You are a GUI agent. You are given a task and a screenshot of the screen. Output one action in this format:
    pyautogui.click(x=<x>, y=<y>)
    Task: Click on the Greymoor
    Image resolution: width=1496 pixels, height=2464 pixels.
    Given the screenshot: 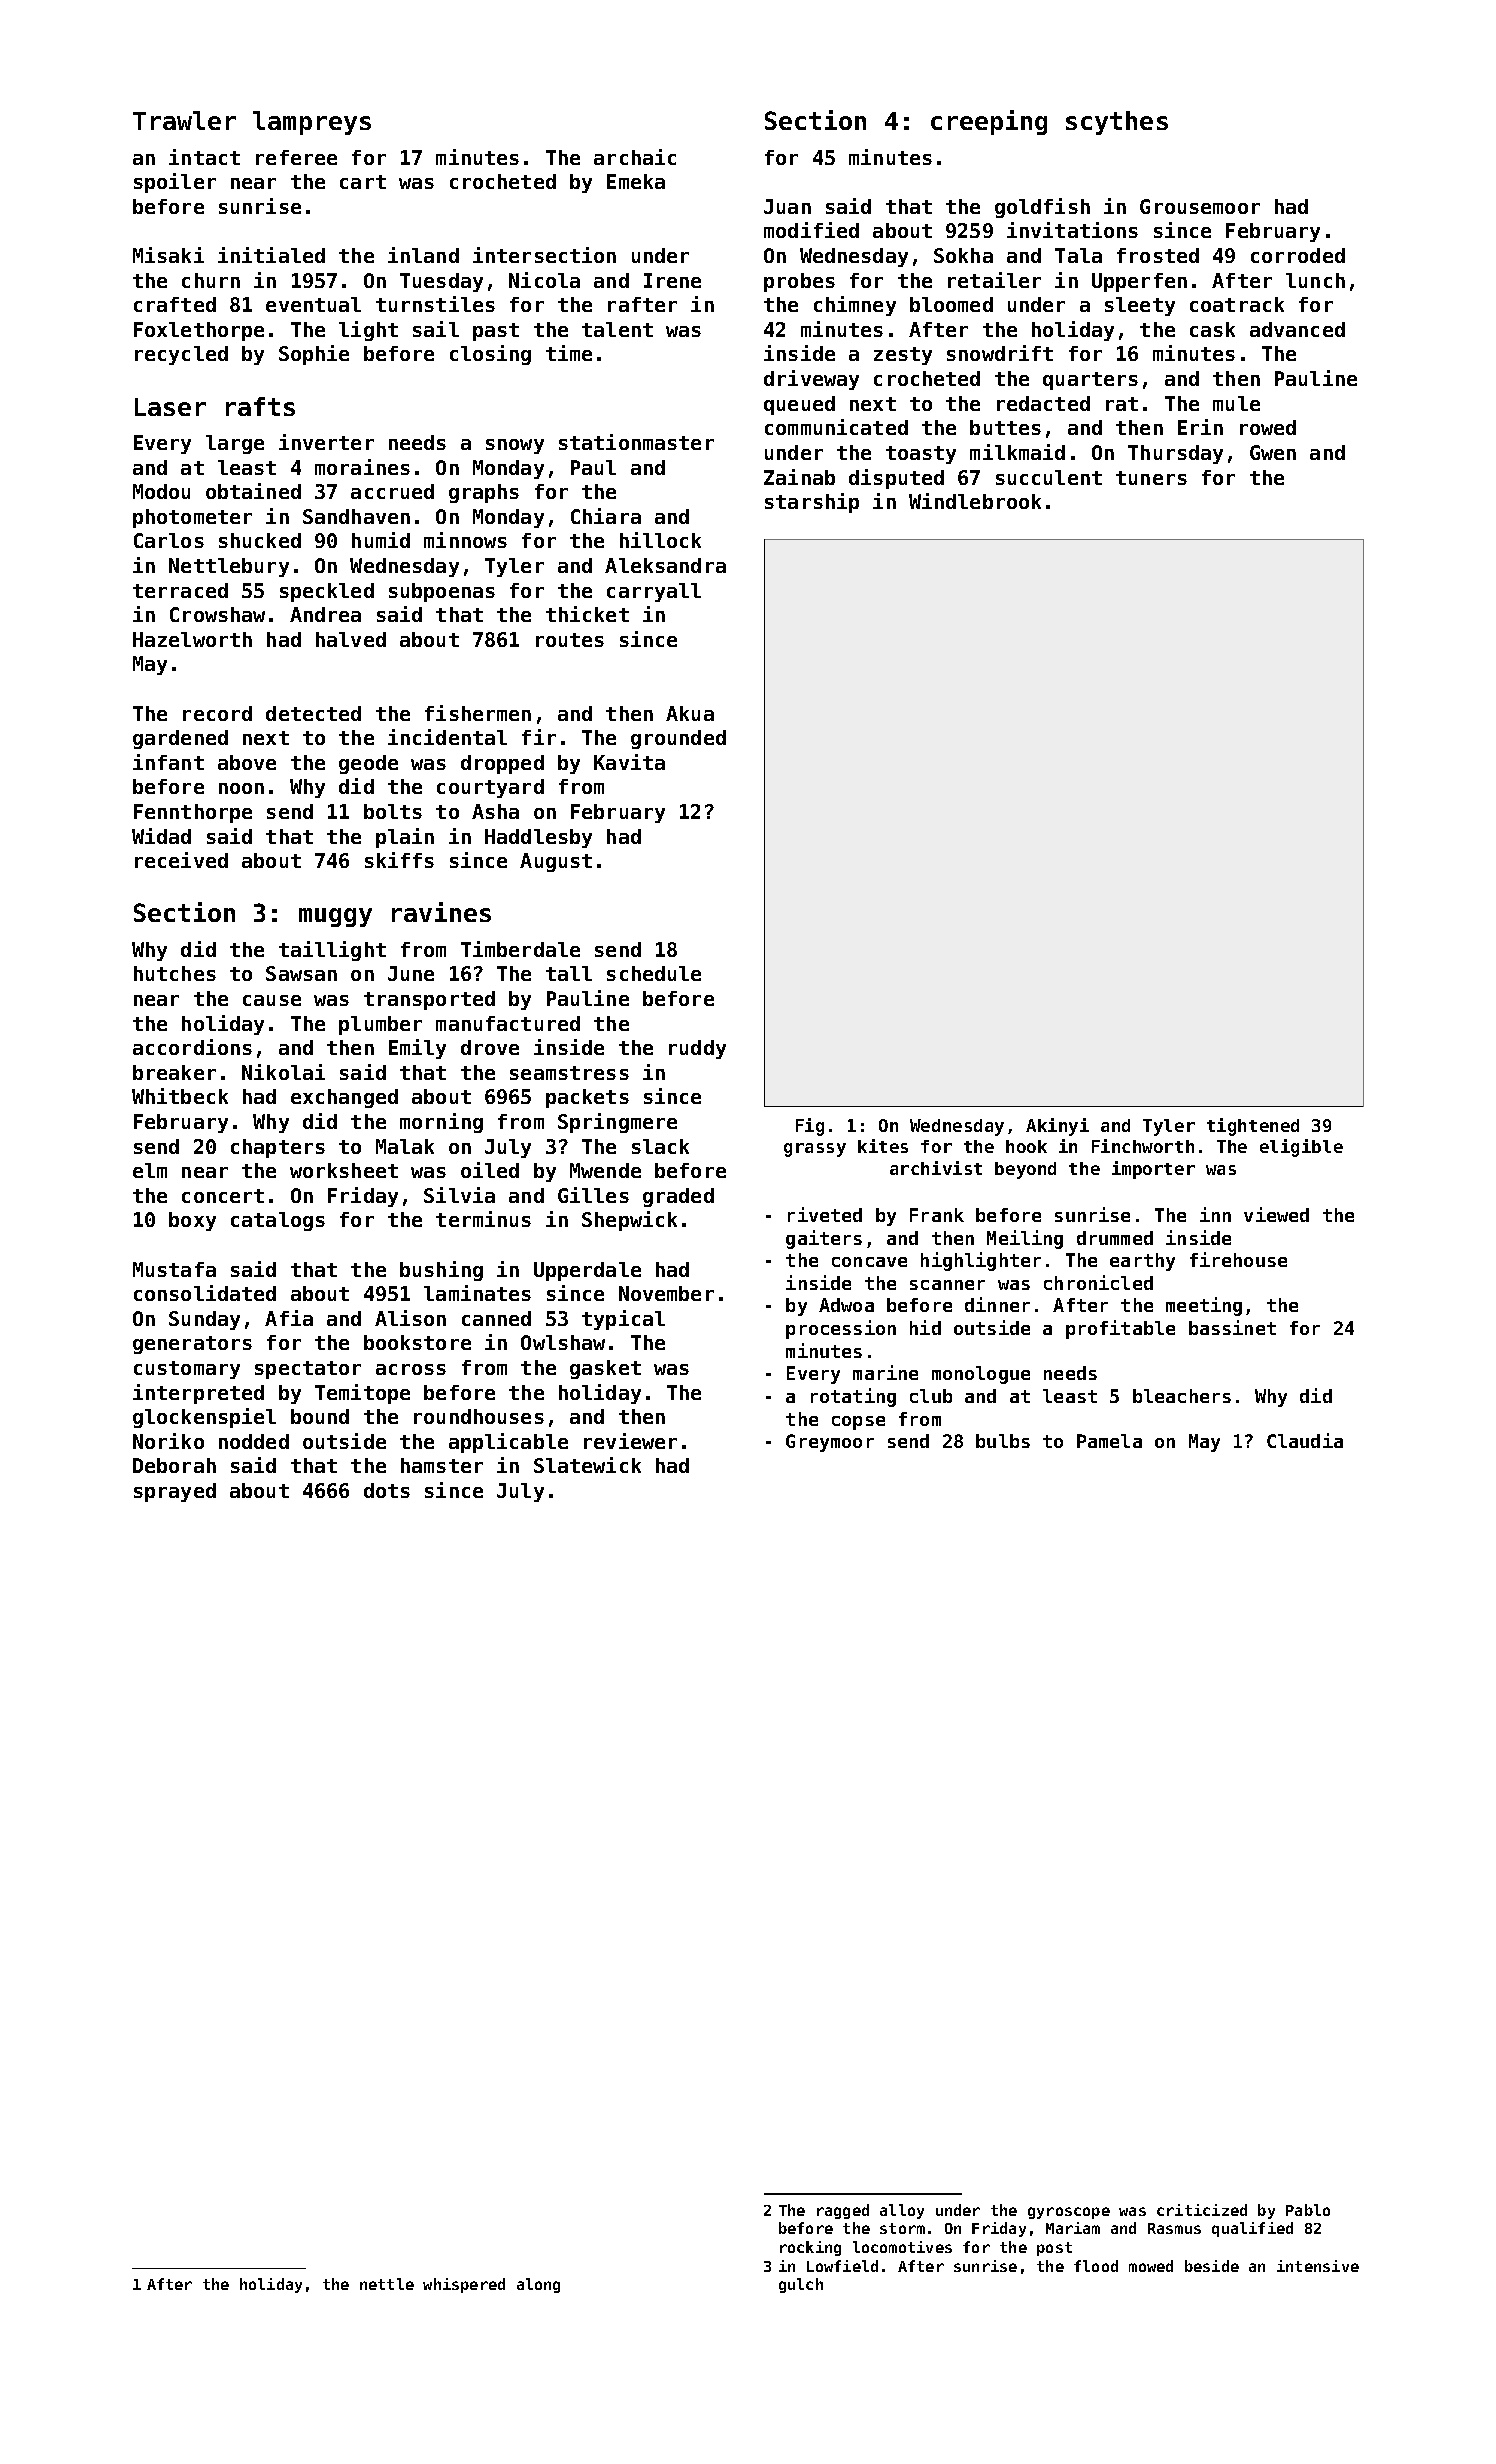 What is the action you would take?
    pyautogui.click(x=830, y=1443)
